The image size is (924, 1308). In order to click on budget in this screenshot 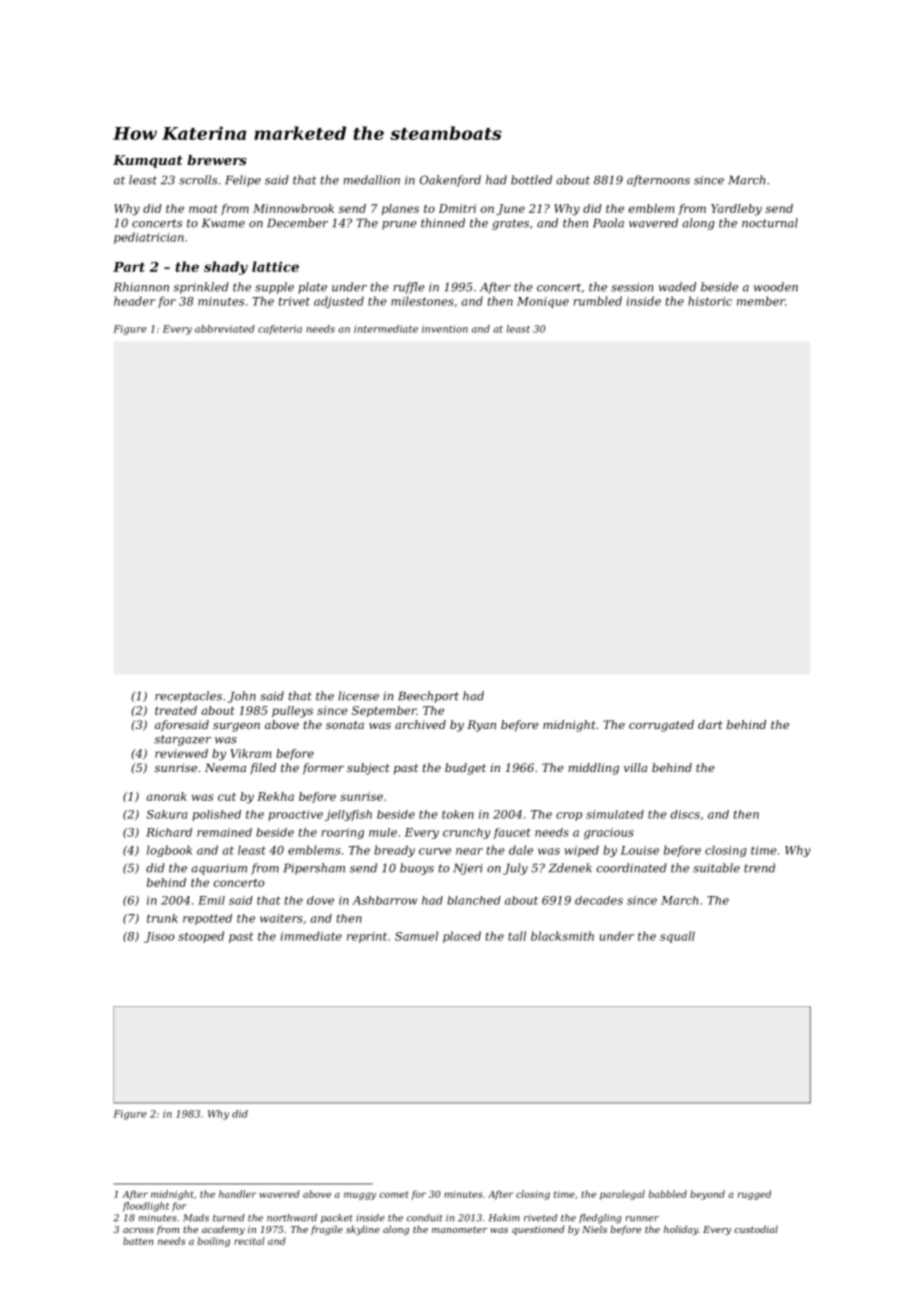, I will do `click(465, 769)`.
